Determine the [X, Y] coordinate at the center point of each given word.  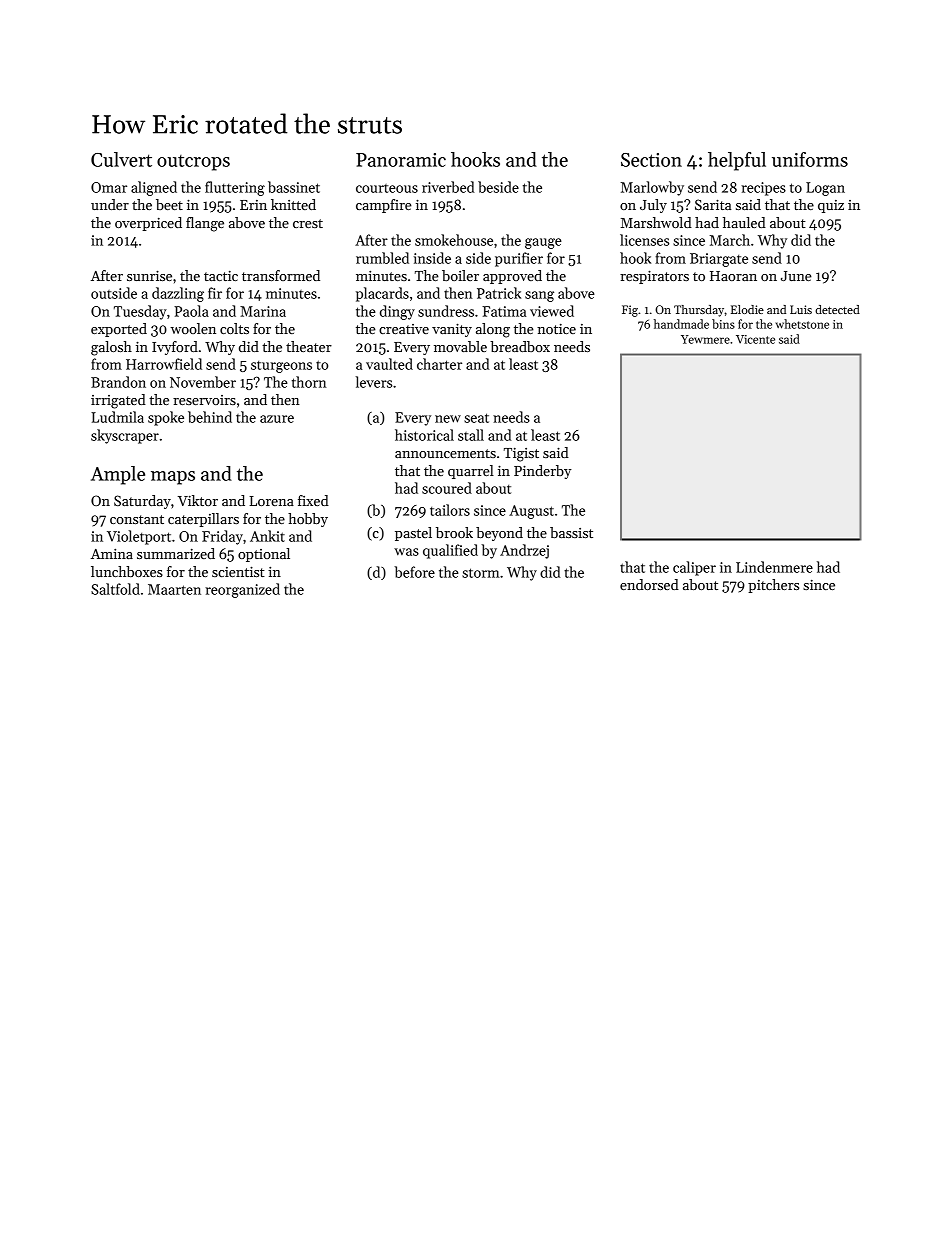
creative [404, 329]
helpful [737, 161]
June [796, 276]
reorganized [242, 590]
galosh [111, 348]
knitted [293, 204]
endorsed [649, 584]
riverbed [448, 187]
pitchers [773, 586]
